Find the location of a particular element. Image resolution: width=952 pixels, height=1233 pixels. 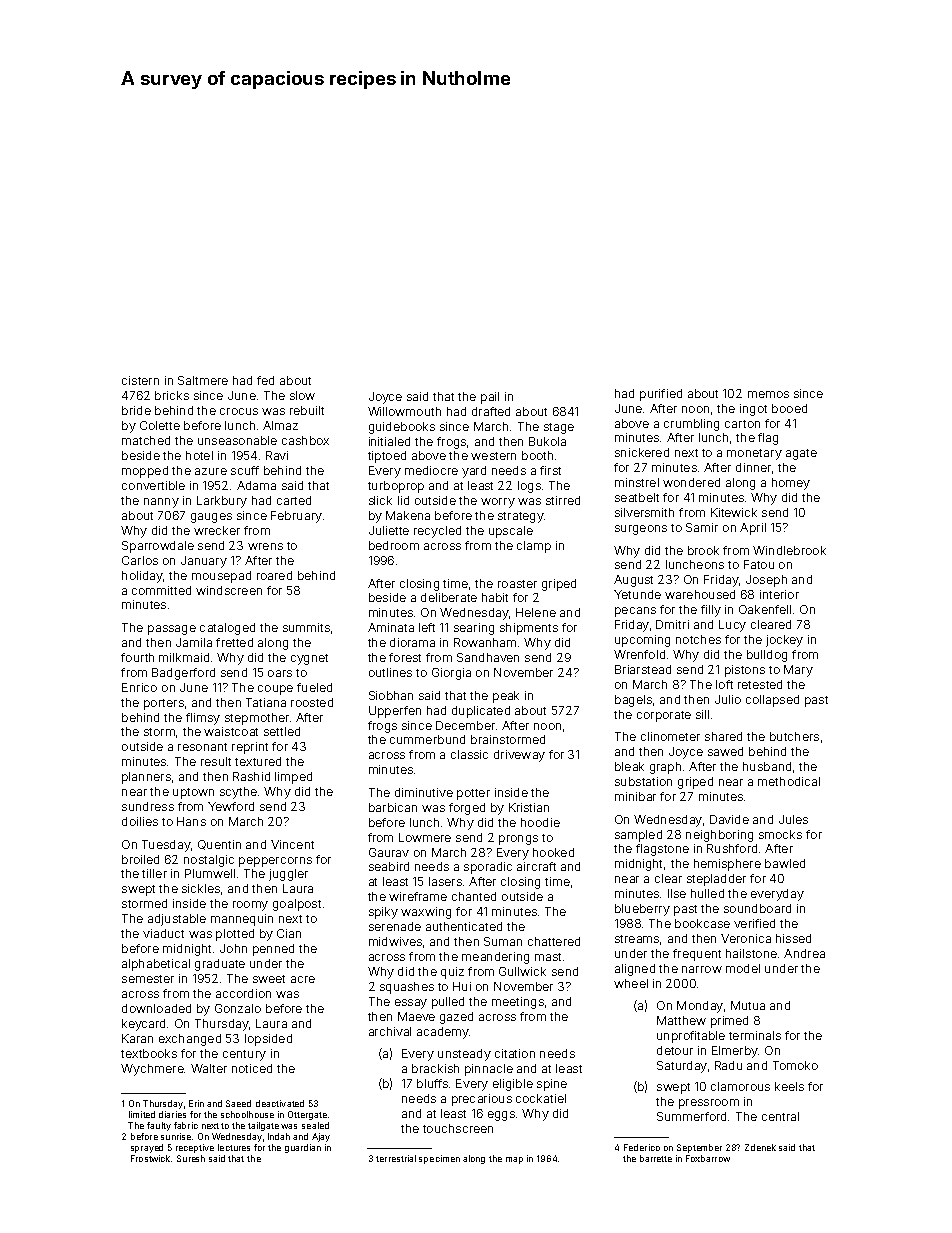

tiller is located at coordinates (154, 873).
